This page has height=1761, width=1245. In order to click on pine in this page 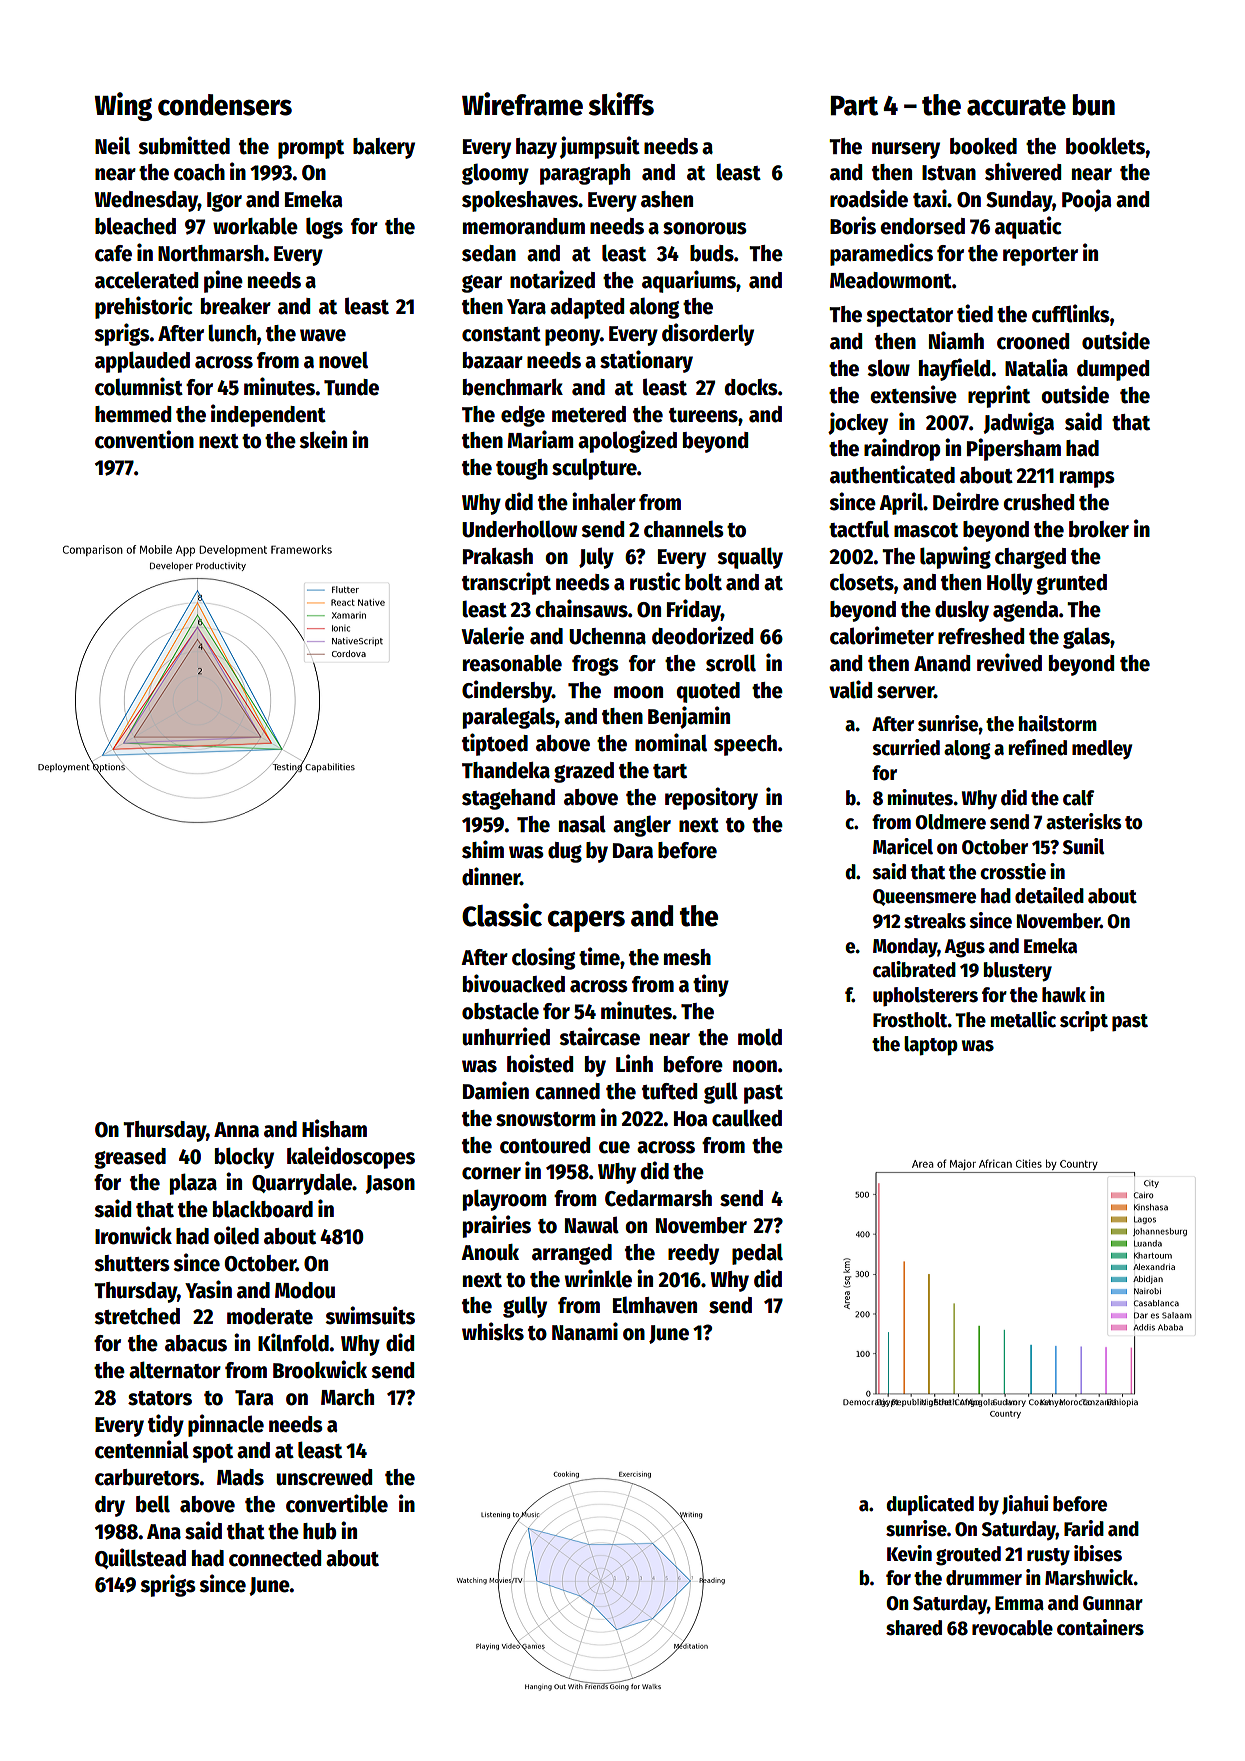, I will do `click(223, 281)`.
